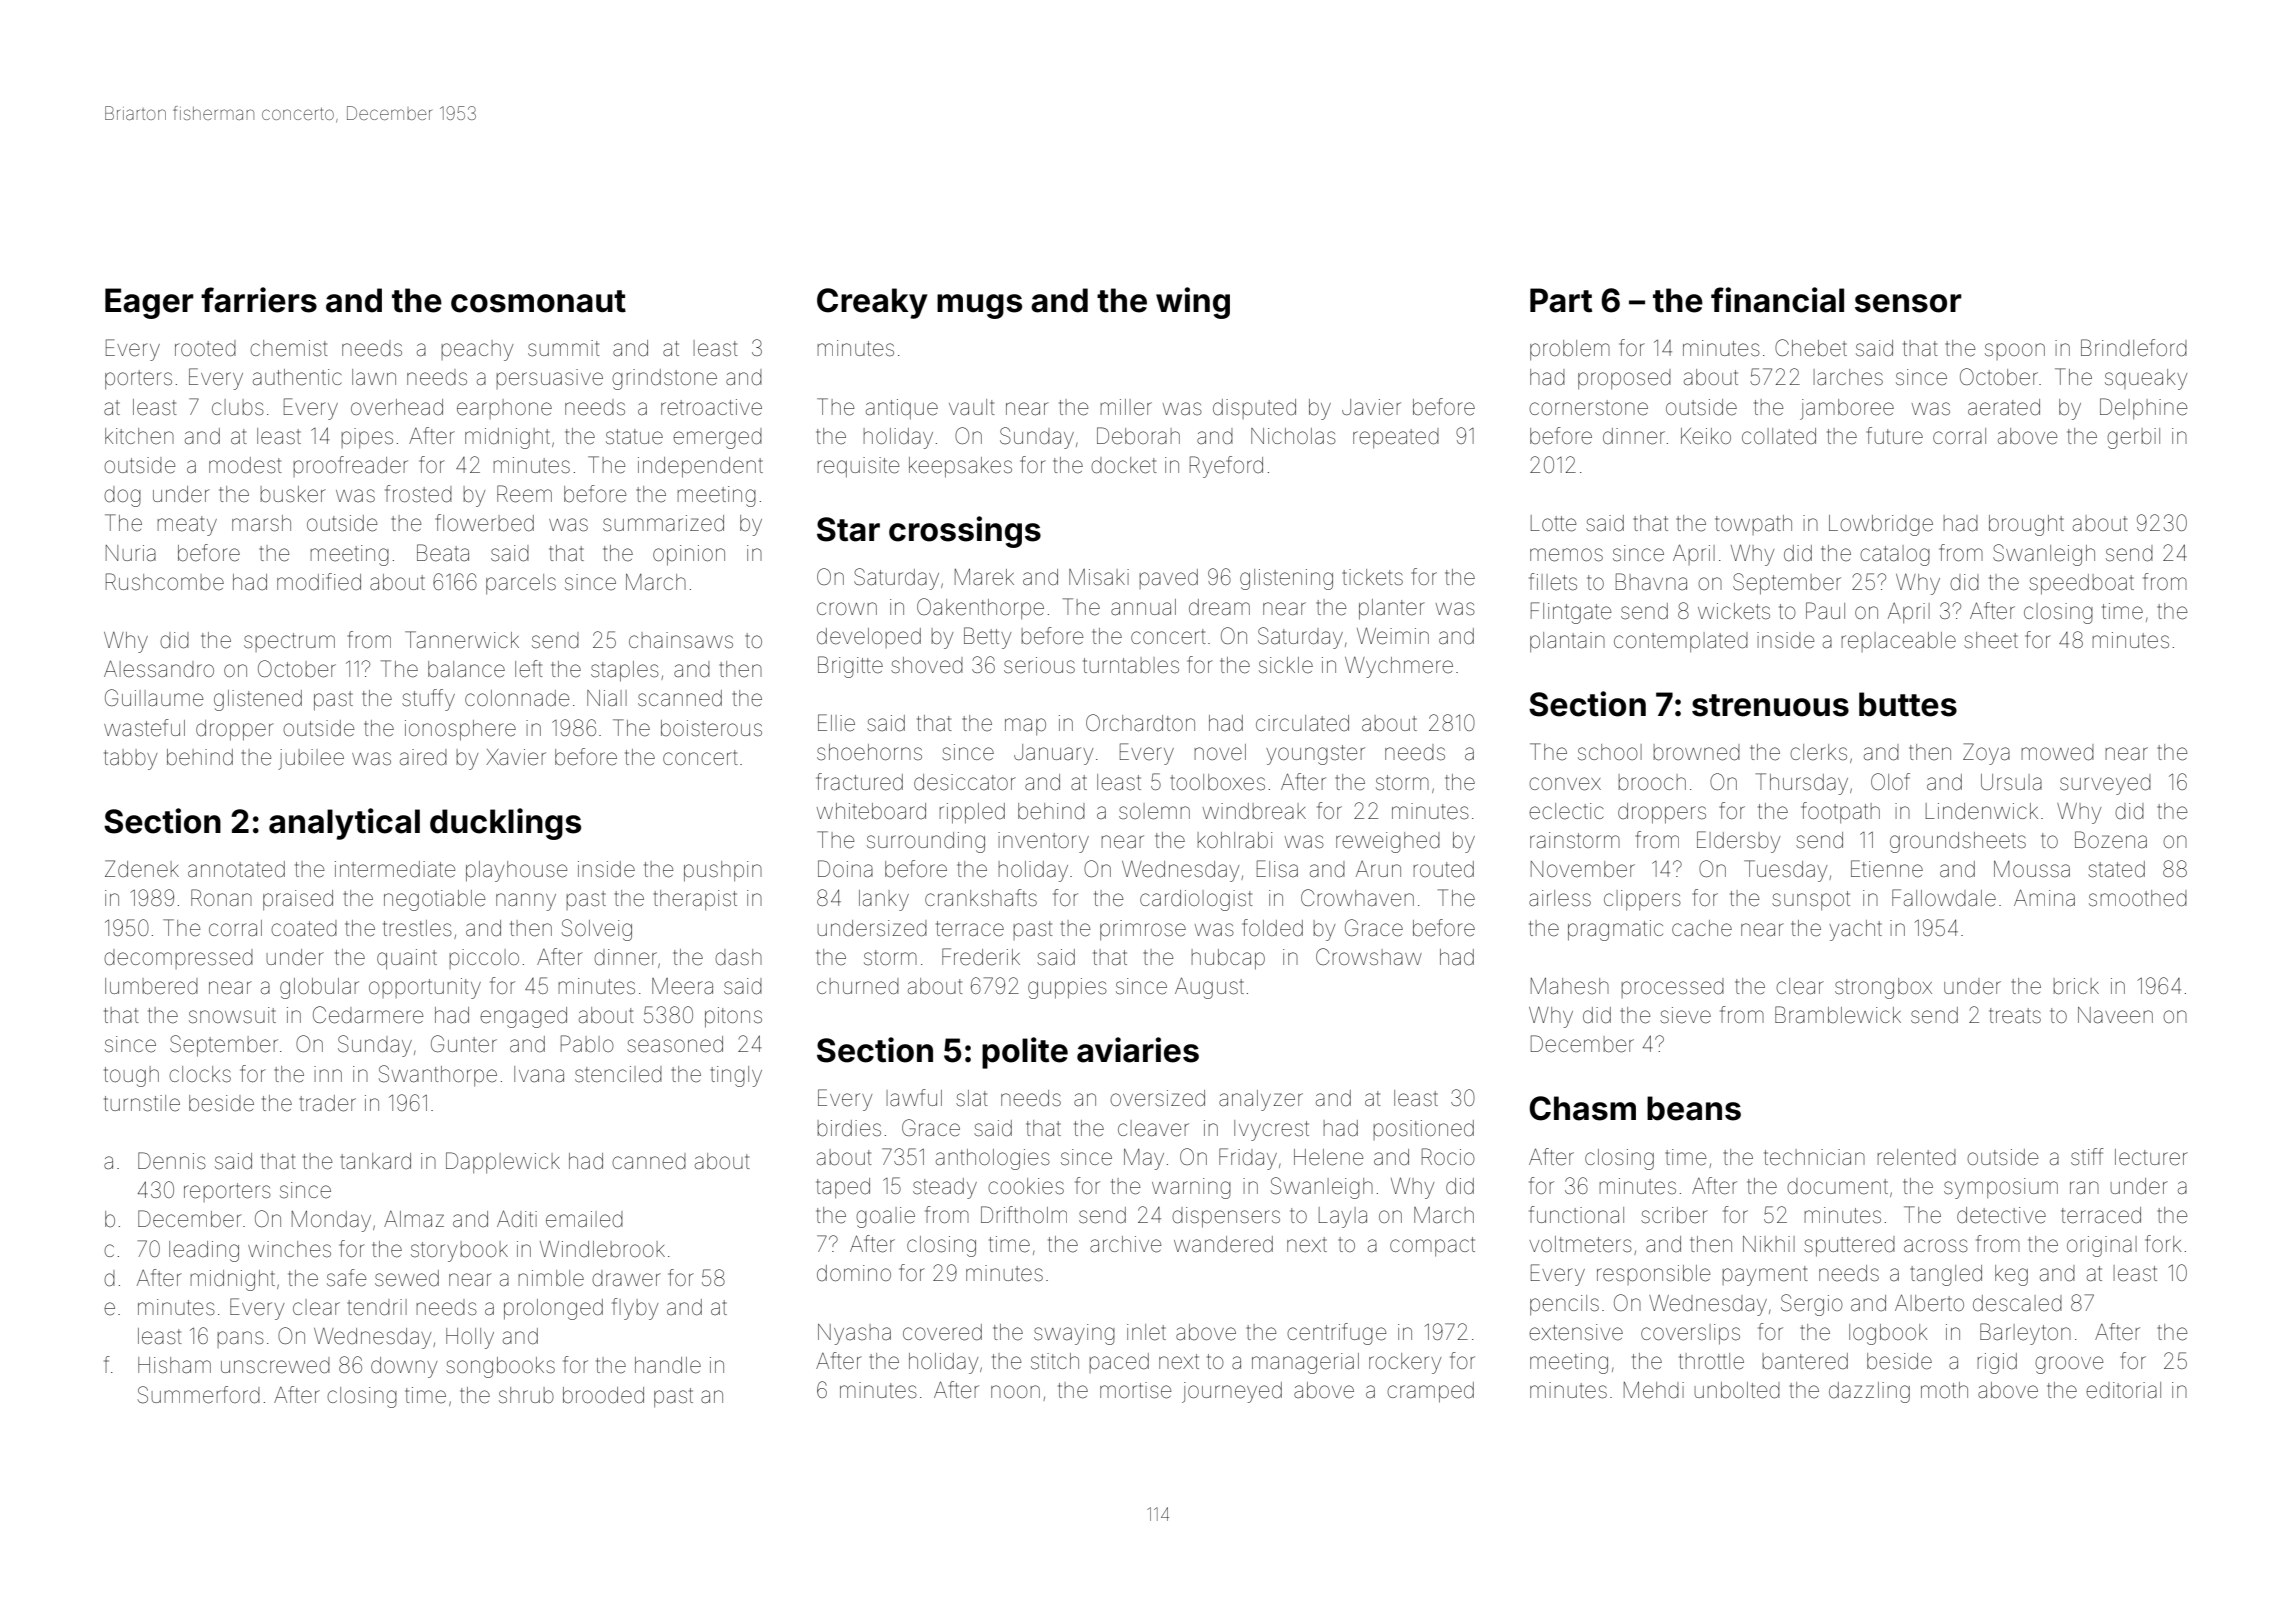  Describe the element at coordinates (1209, 988) in the screenshot. I see `August` at that location.
